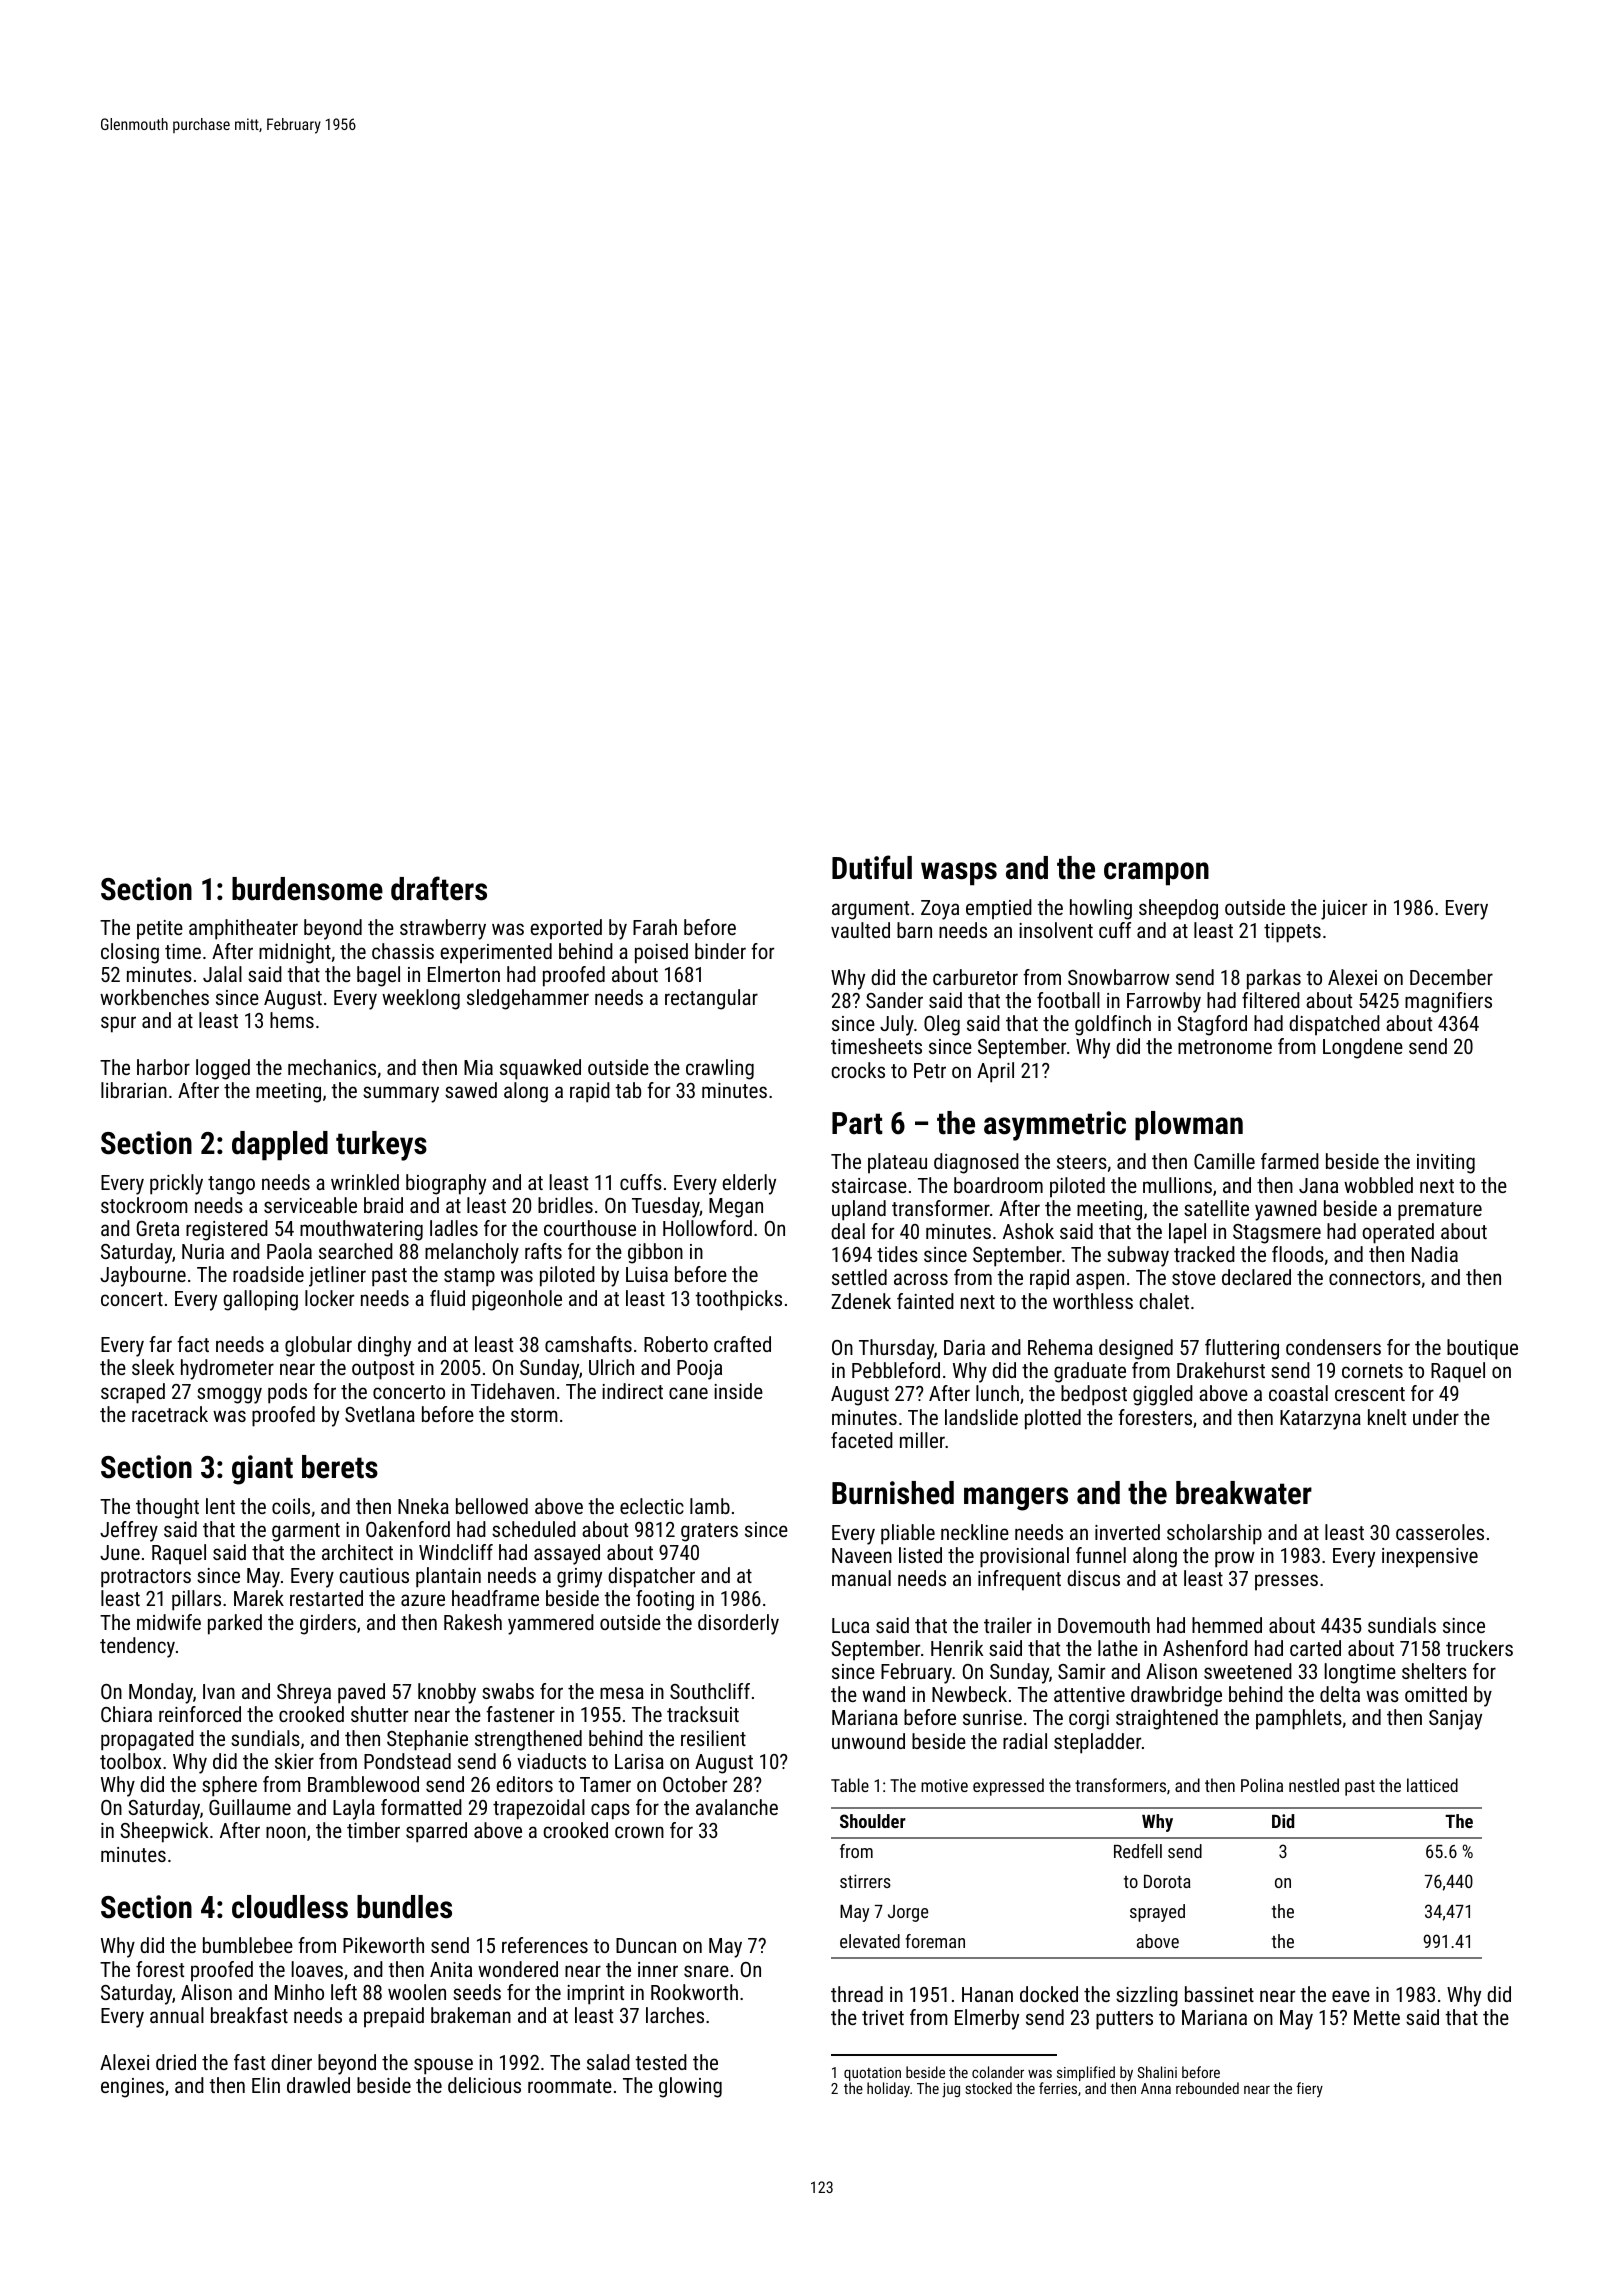 Image resolution: width=1620 pixels, height=2292 pixels. I want to click on avalanche, so click(737, 1807).
